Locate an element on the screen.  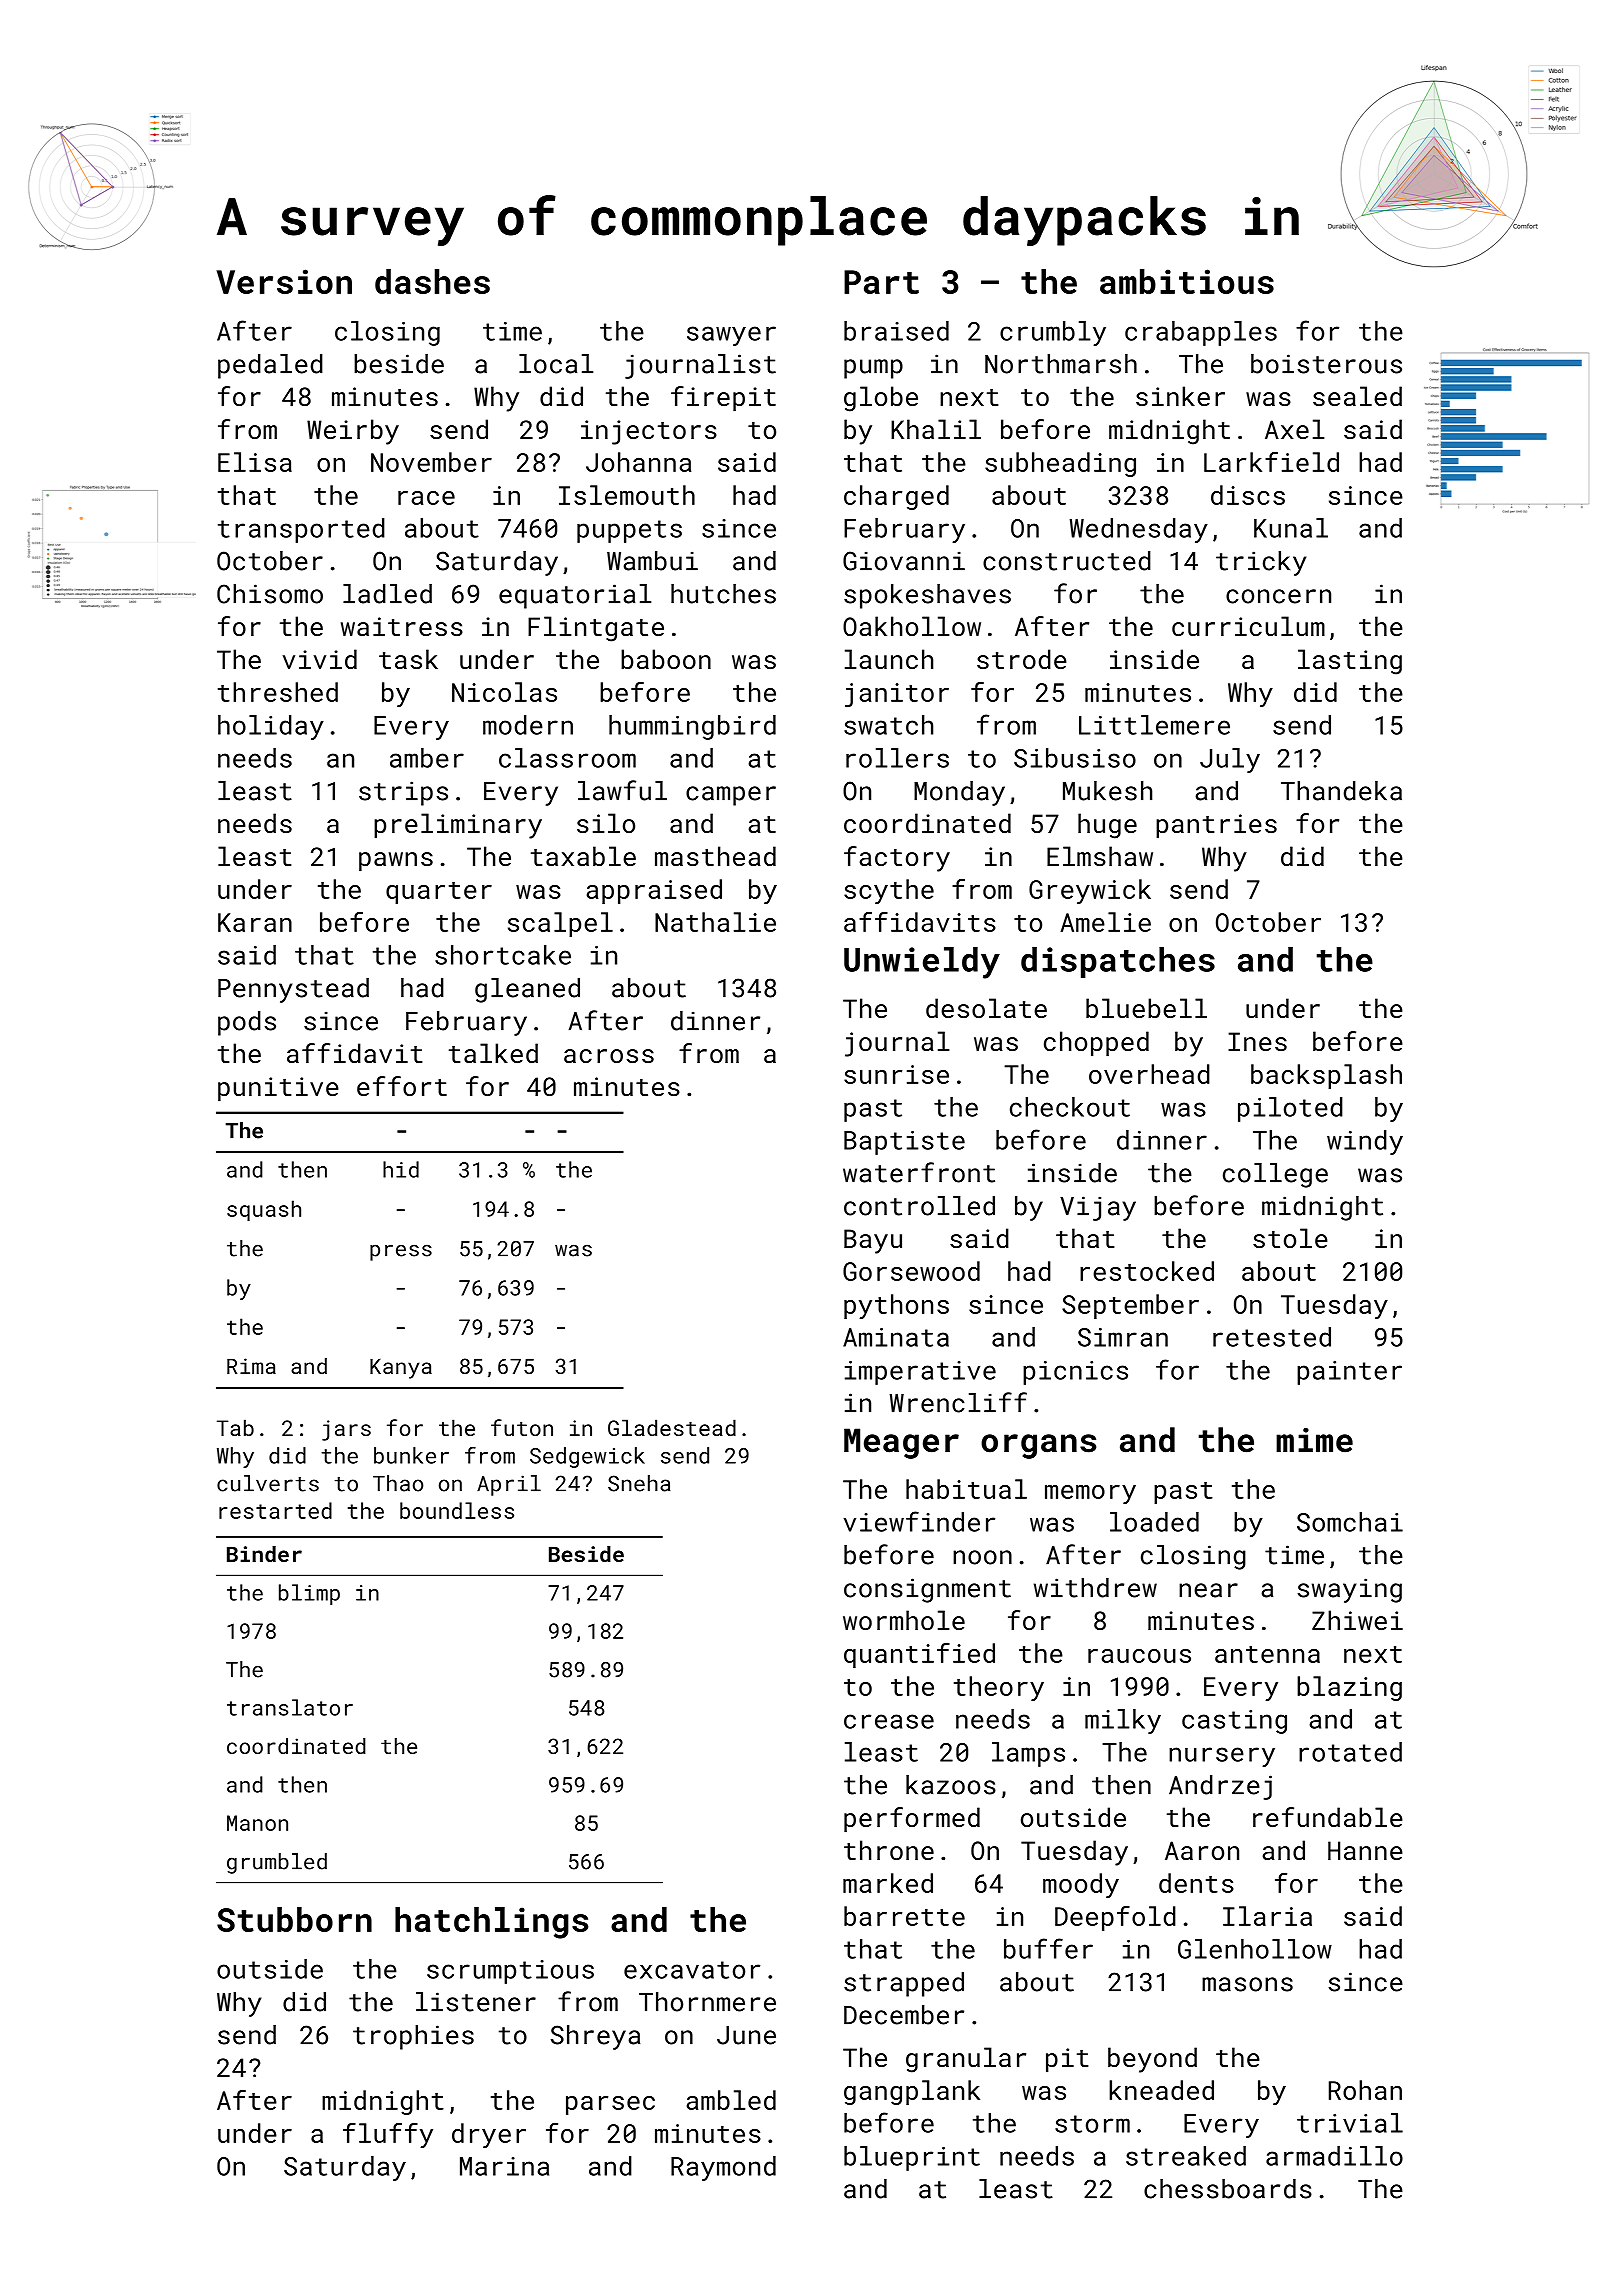
shortcake is located at coordinates (503, 955).
